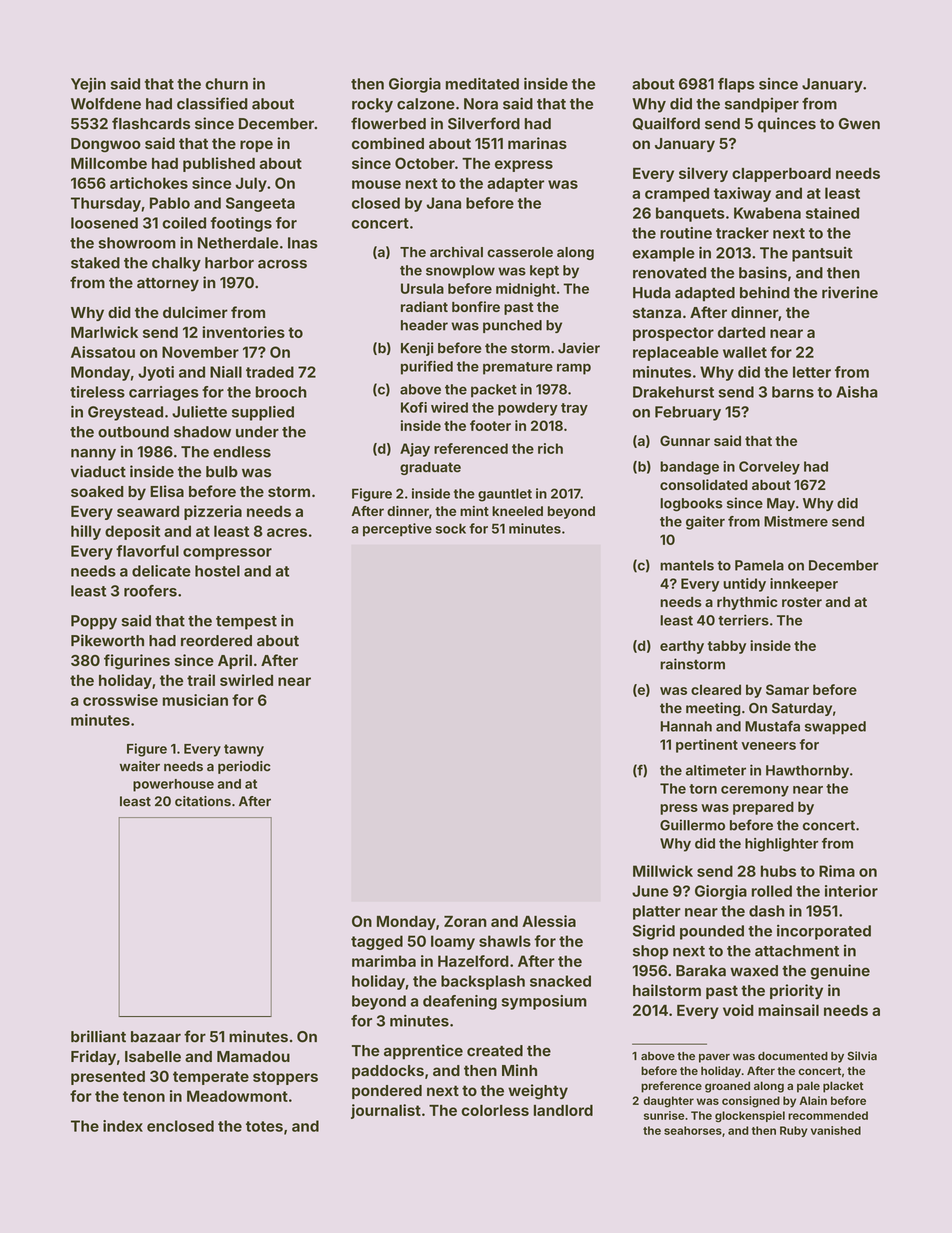 The image size is (952, 1233). I want to click on flaps, so click(736, 85).
